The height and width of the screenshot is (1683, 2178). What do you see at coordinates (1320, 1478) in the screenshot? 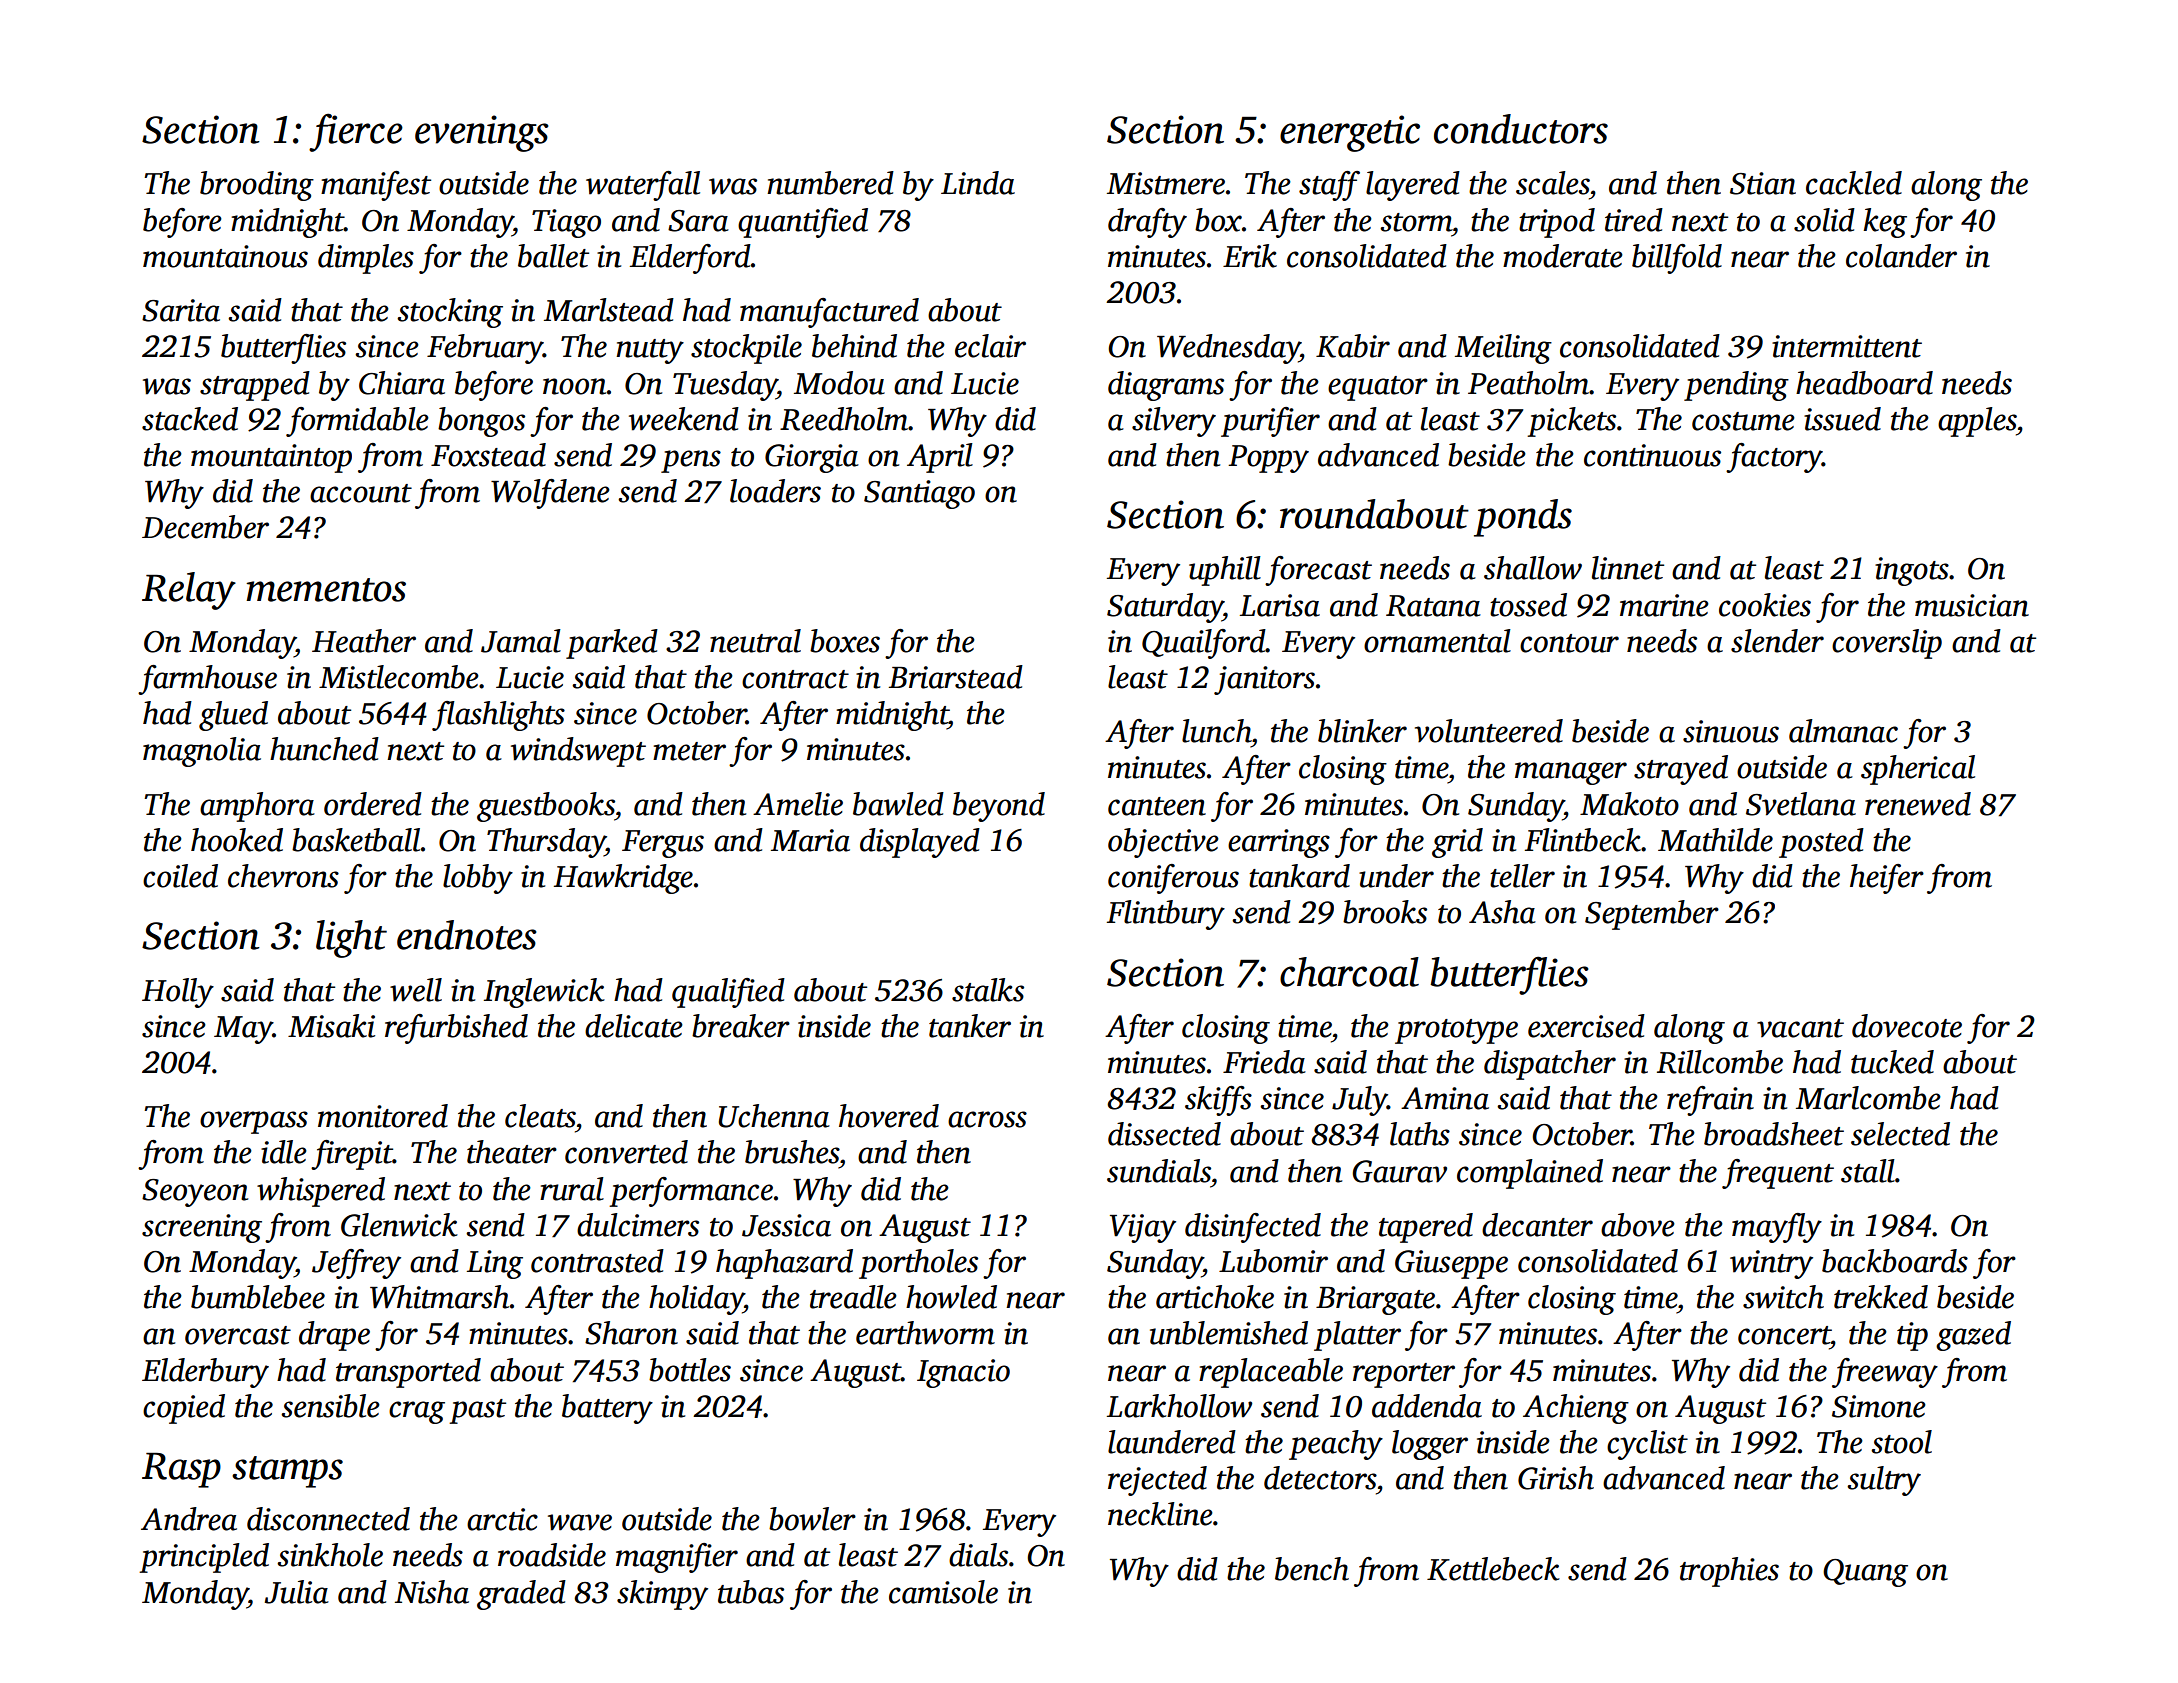
I see `detectors` at bounding box center [1320, 1478].
